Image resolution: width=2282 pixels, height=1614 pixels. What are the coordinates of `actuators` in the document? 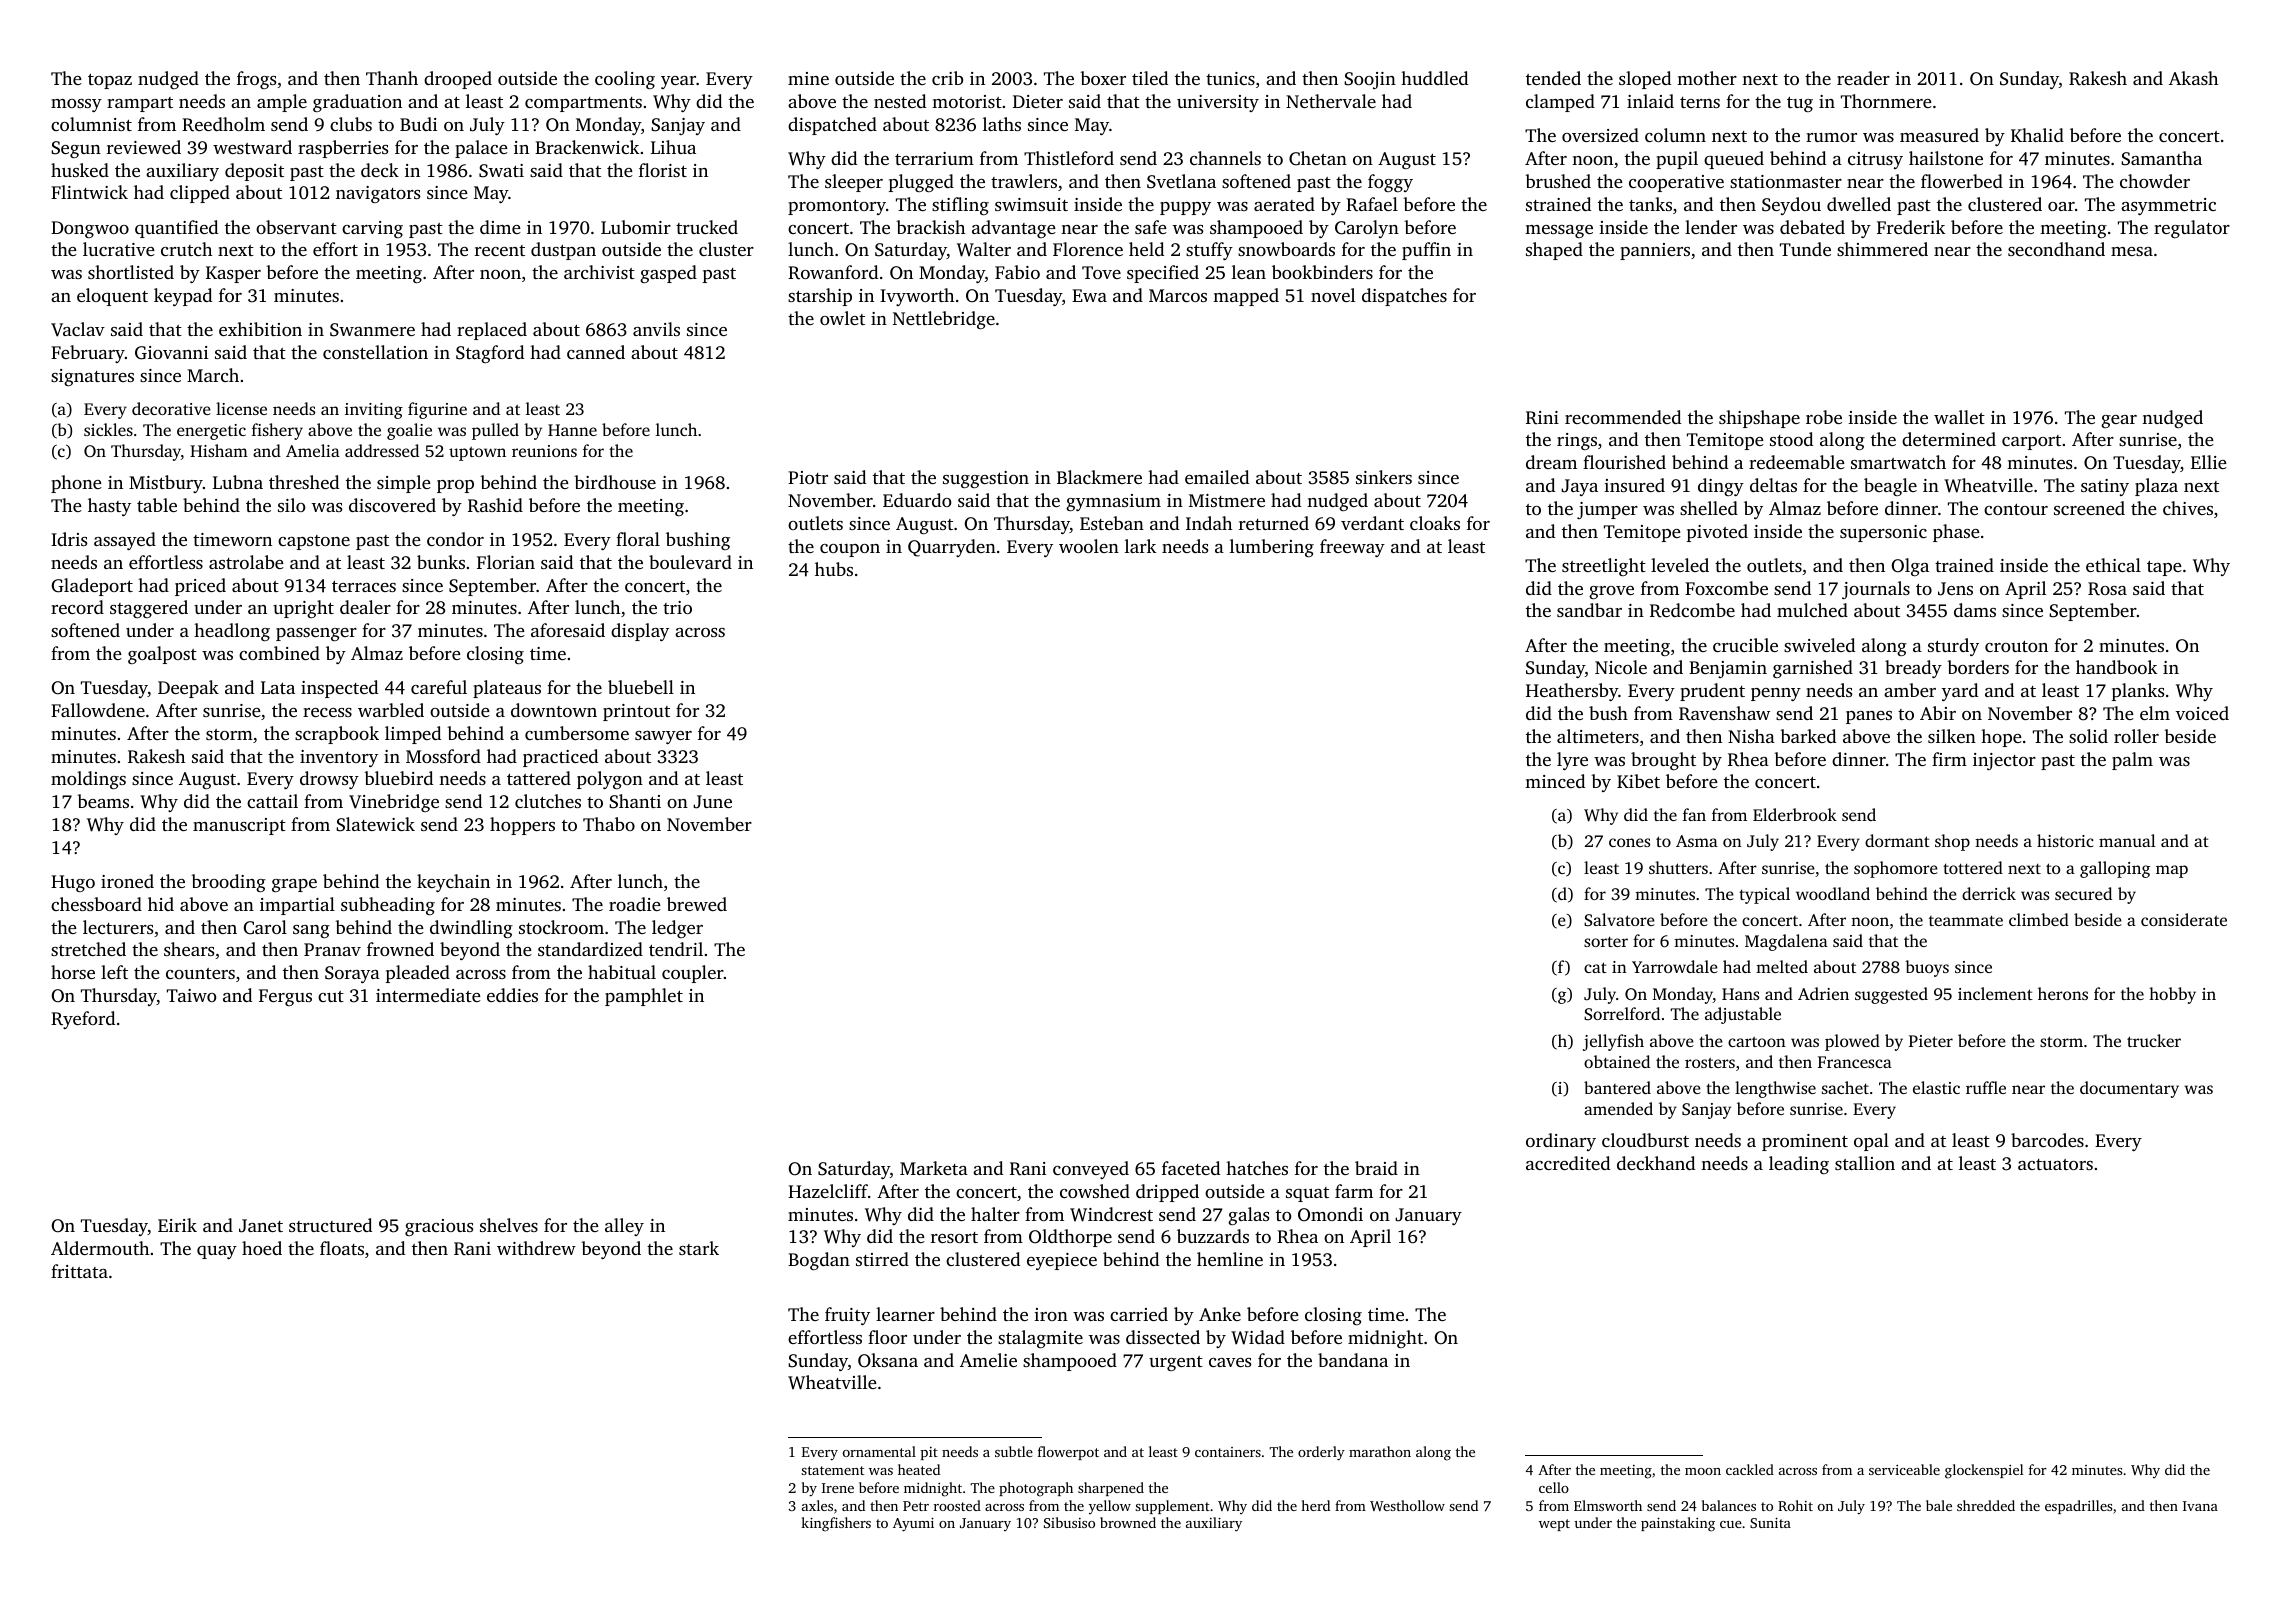 It's located at (2055, 1164).
